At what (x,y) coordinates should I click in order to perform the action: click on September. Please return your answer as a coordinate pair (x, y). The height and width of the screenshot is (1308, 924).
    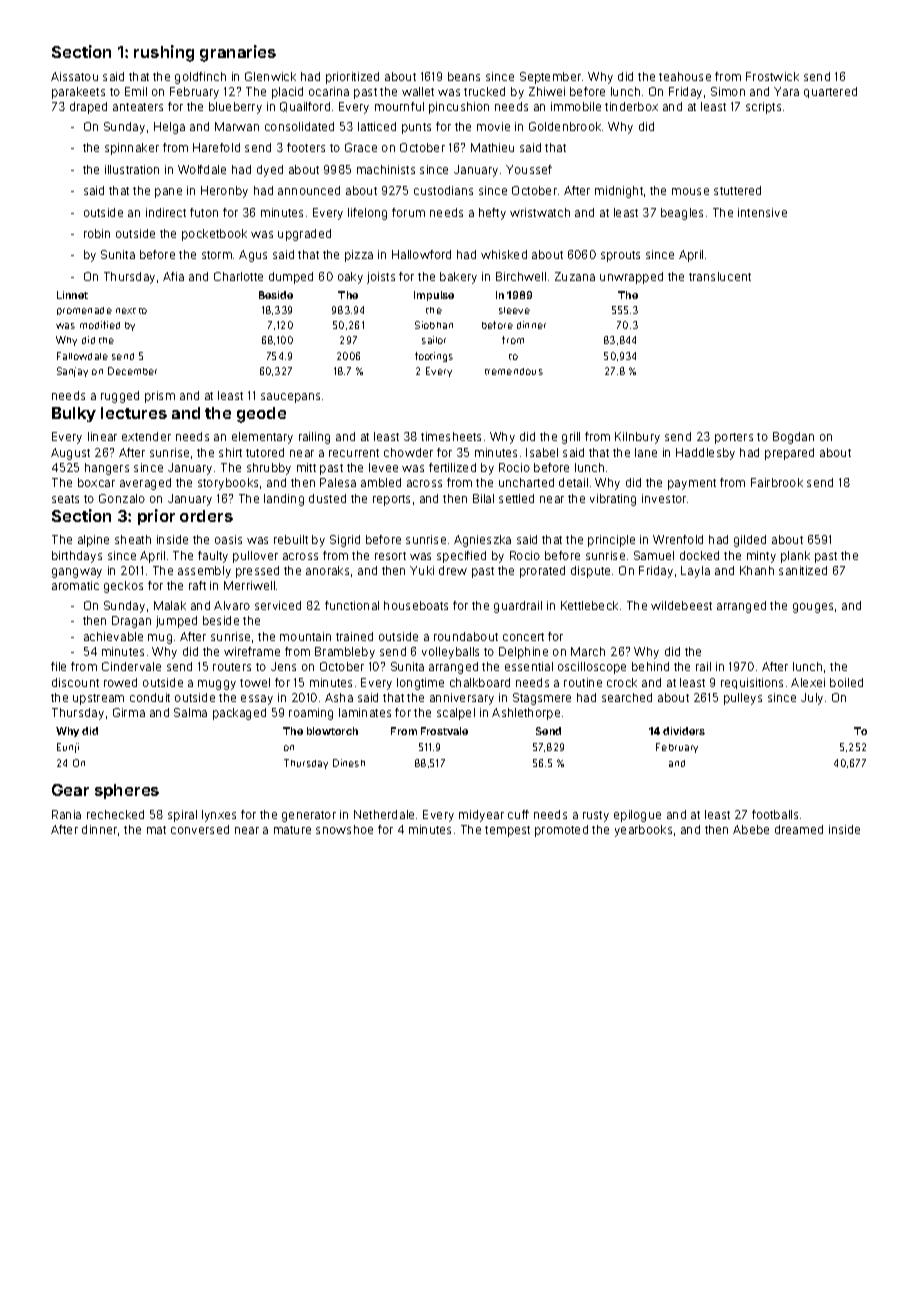
    Looking at the image, I should click on (550, 78).
